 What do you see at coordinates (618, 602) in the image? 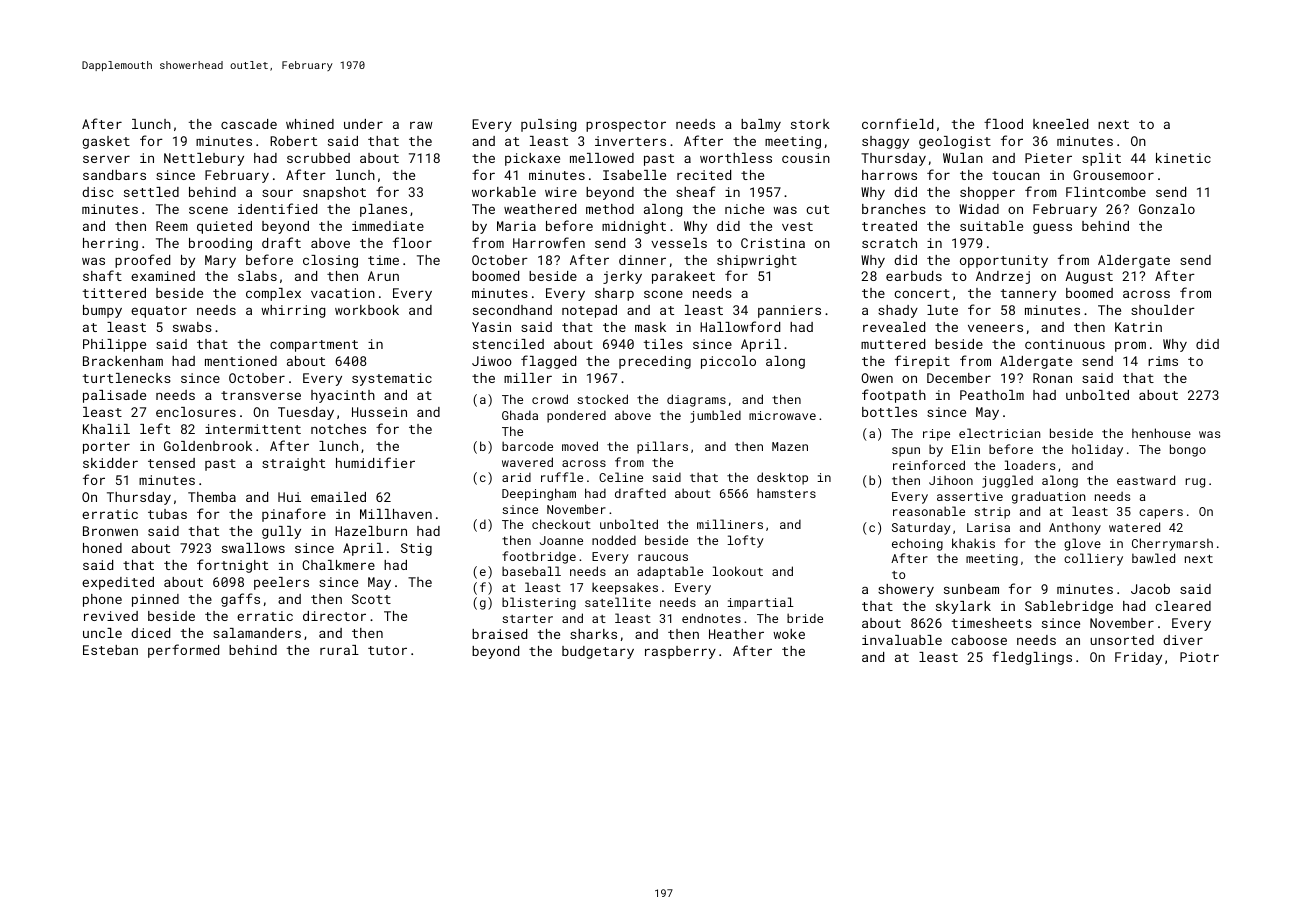
I see `satellite` at bounding box center [618, 602].
